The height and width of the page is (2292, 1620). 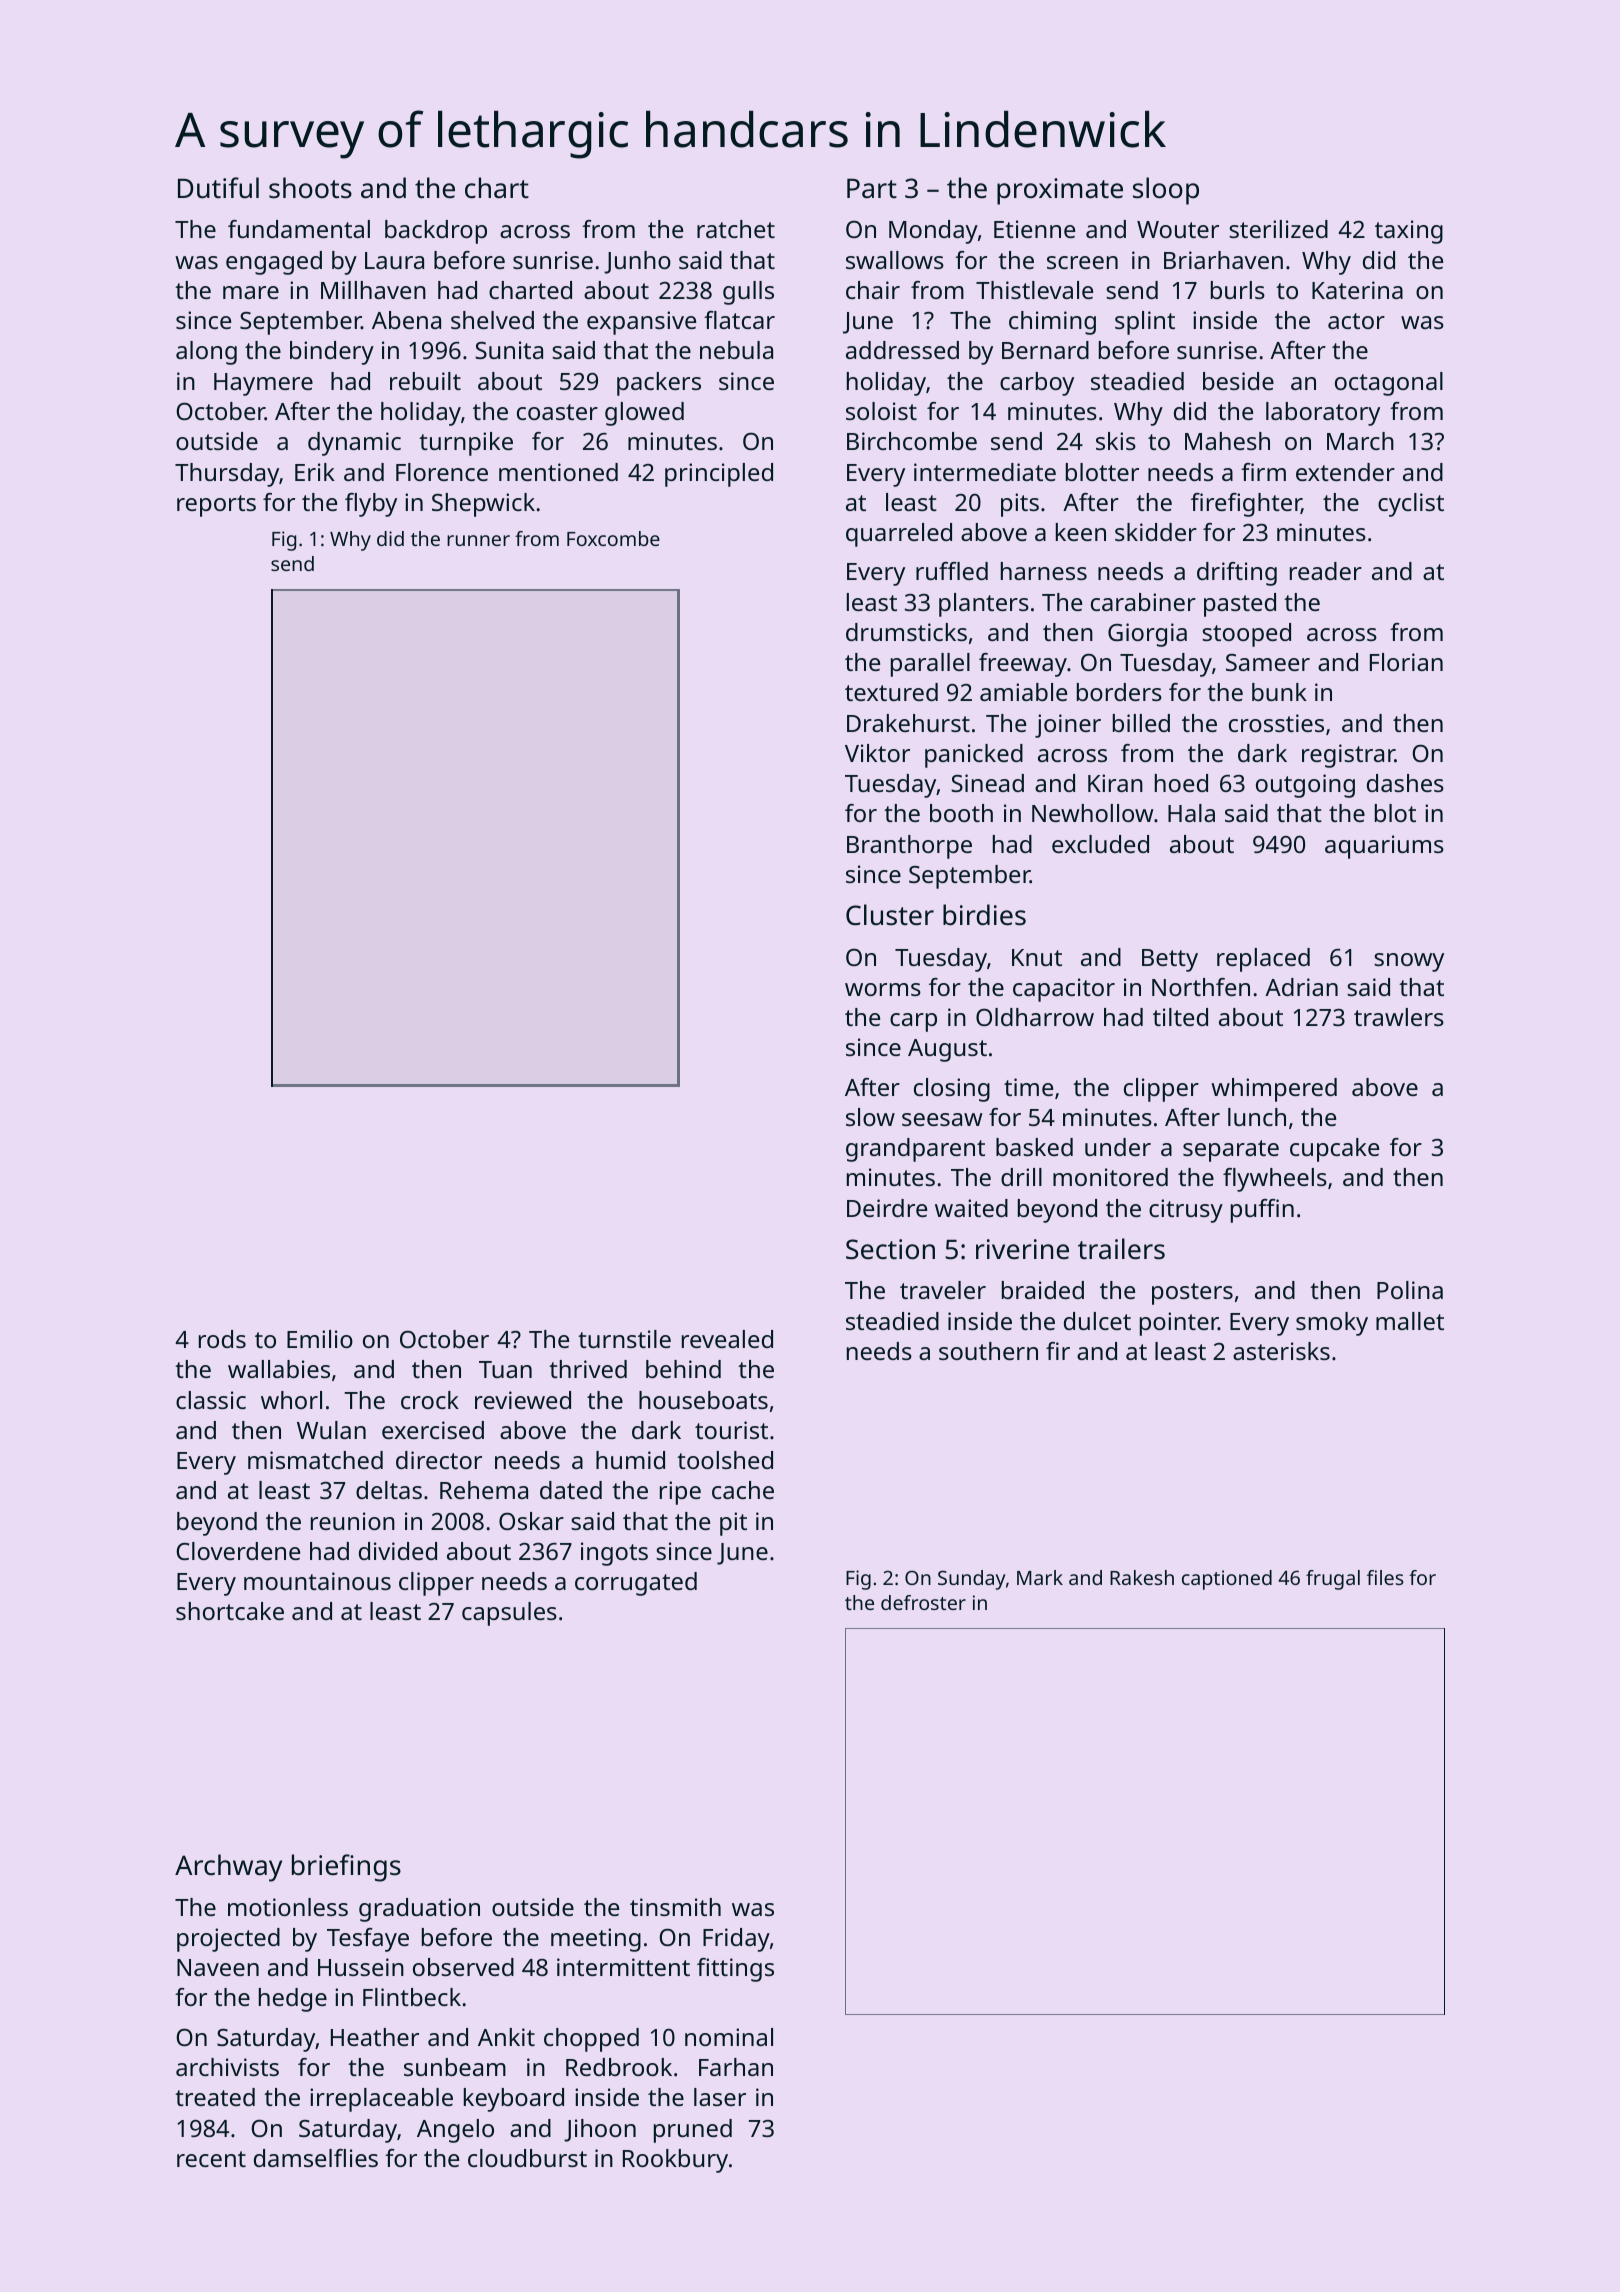 What do you see at coordinates (1389, 384) in the page?
I see `octagonal` at bounding box center [1389, 384].
